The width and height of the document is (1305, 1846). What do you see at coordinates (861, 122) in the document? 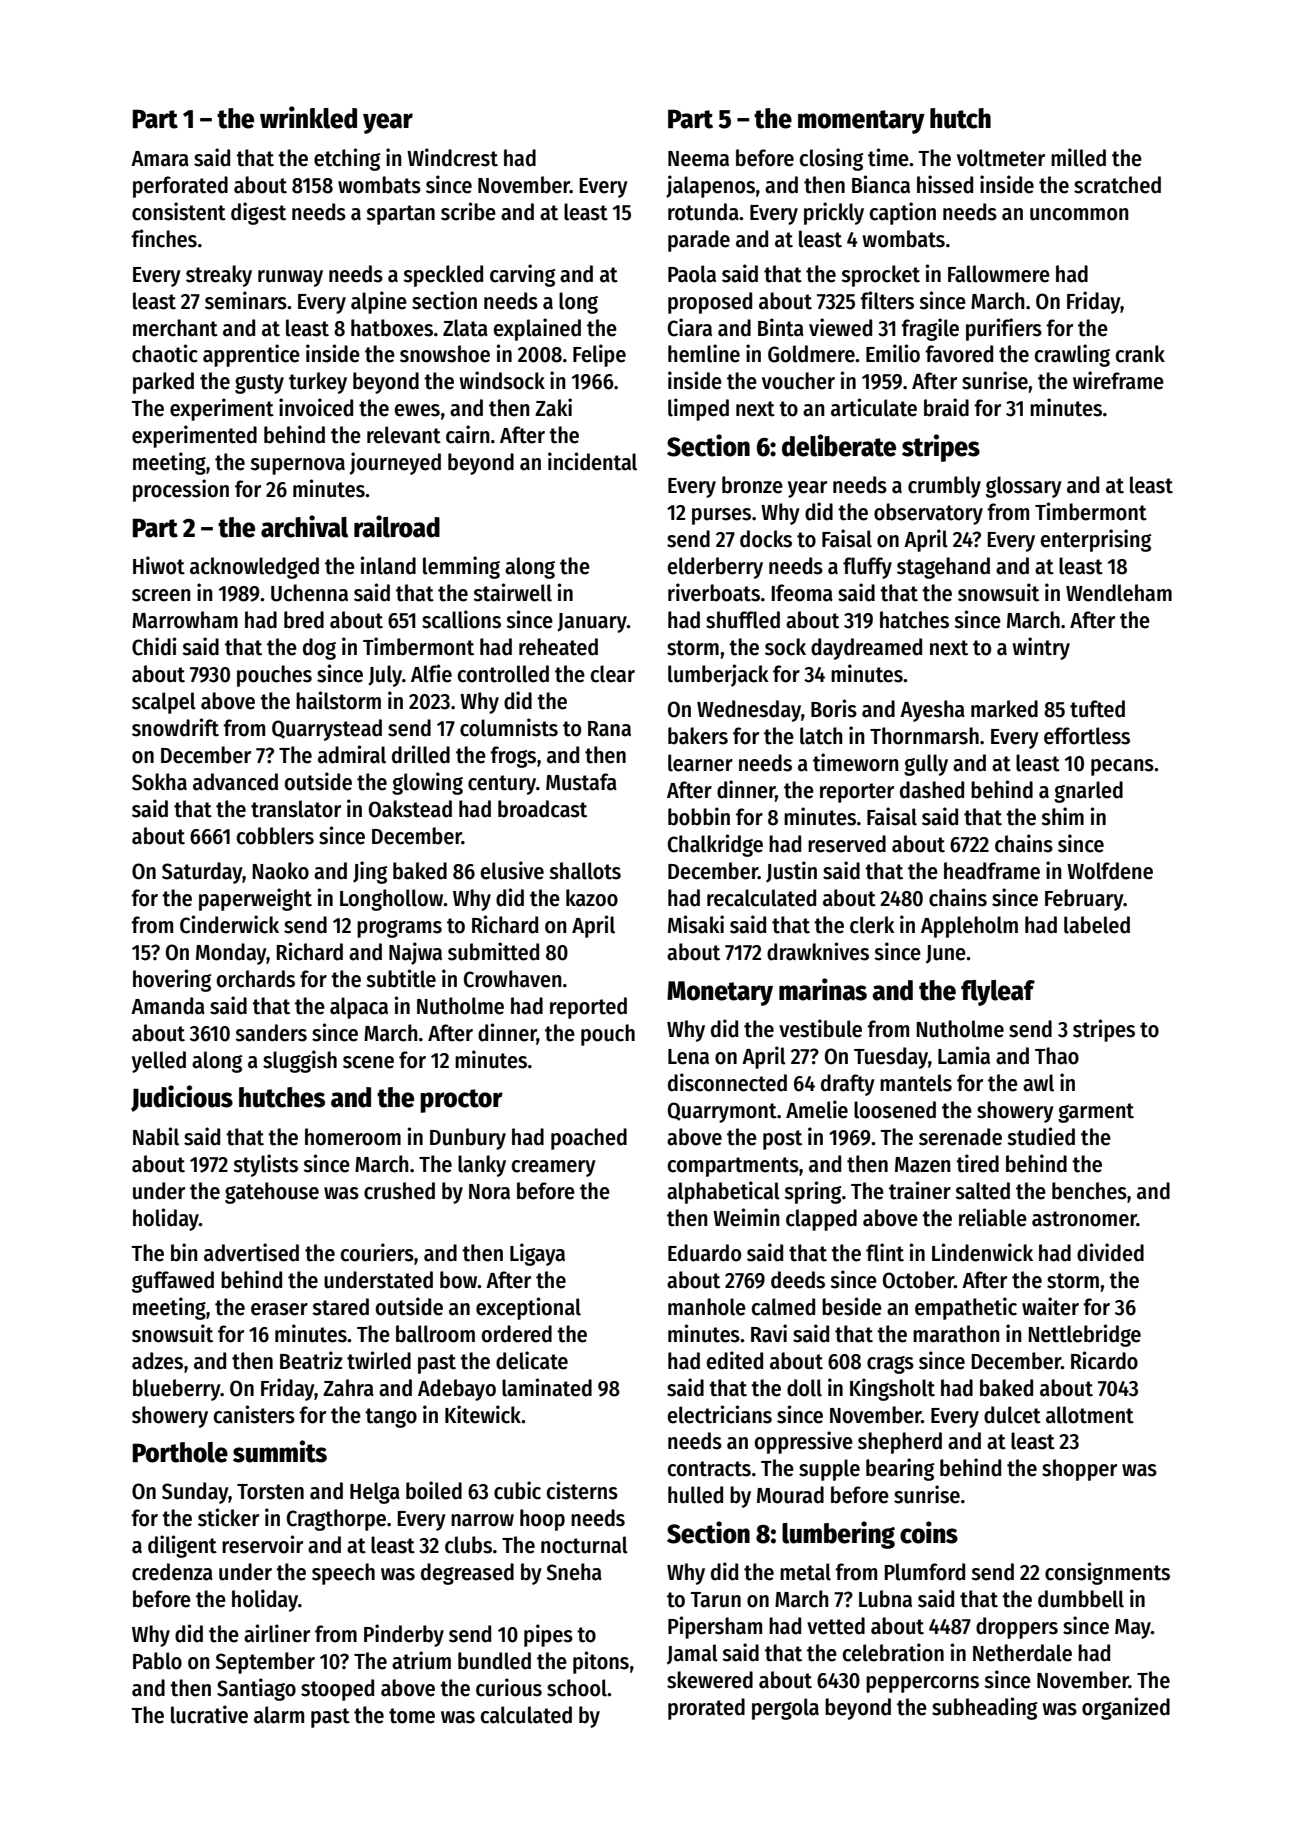
I see `momentary` at bounding box center [861, 122].
